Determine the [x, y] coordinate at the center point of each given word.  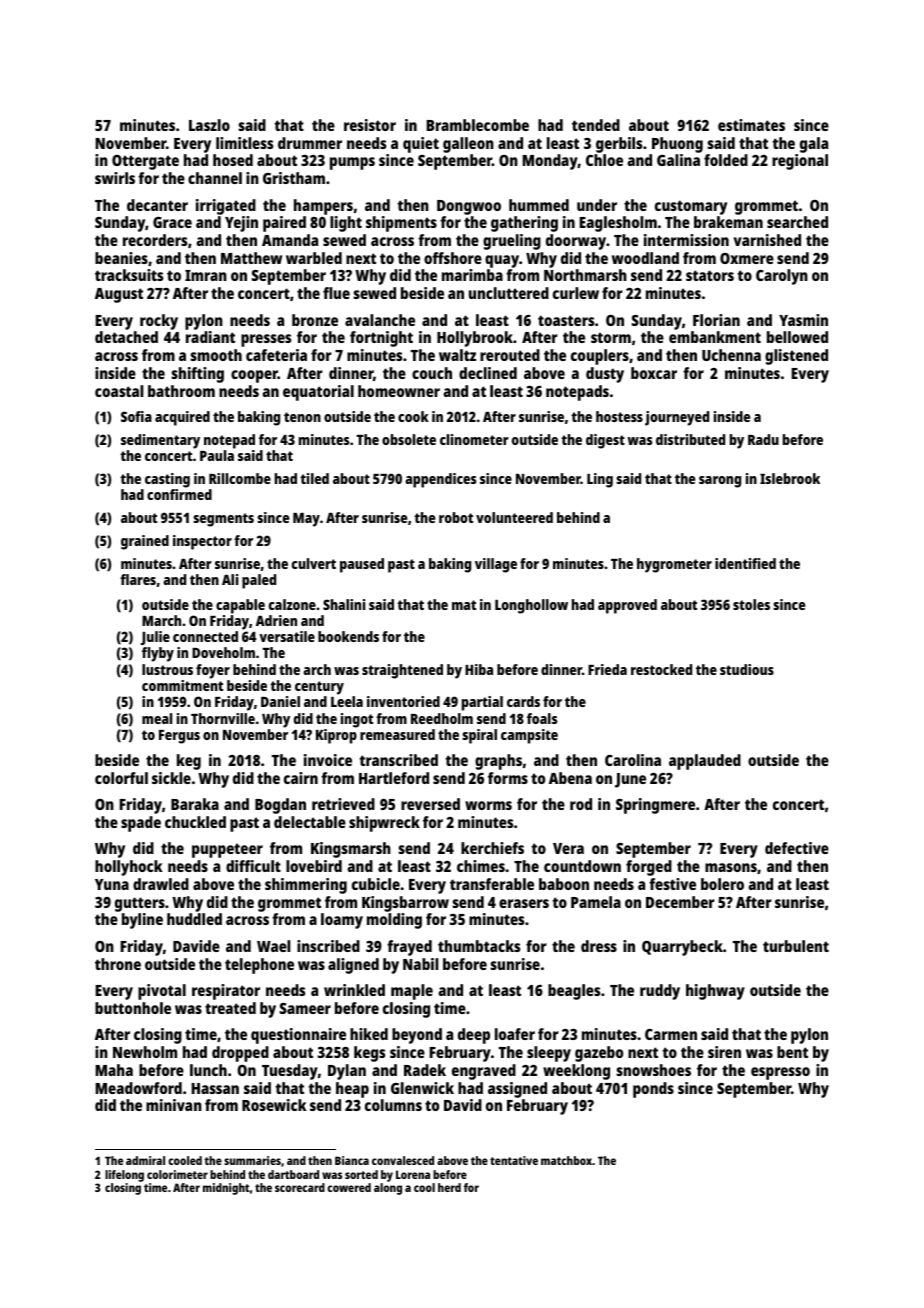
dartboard [293, 1174]
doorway [576, 242]
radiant [210, 337]
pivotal [162, 992]
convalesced [403, 1160]
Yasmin [803, 320]
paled [259, 581]
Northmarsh [585, 275]
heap [352, 1090]
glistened [796, 357]
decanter [157, 205]
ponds [653, 1090]
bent [792, 1052]
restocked [661, 669]
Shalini [344, 604]
